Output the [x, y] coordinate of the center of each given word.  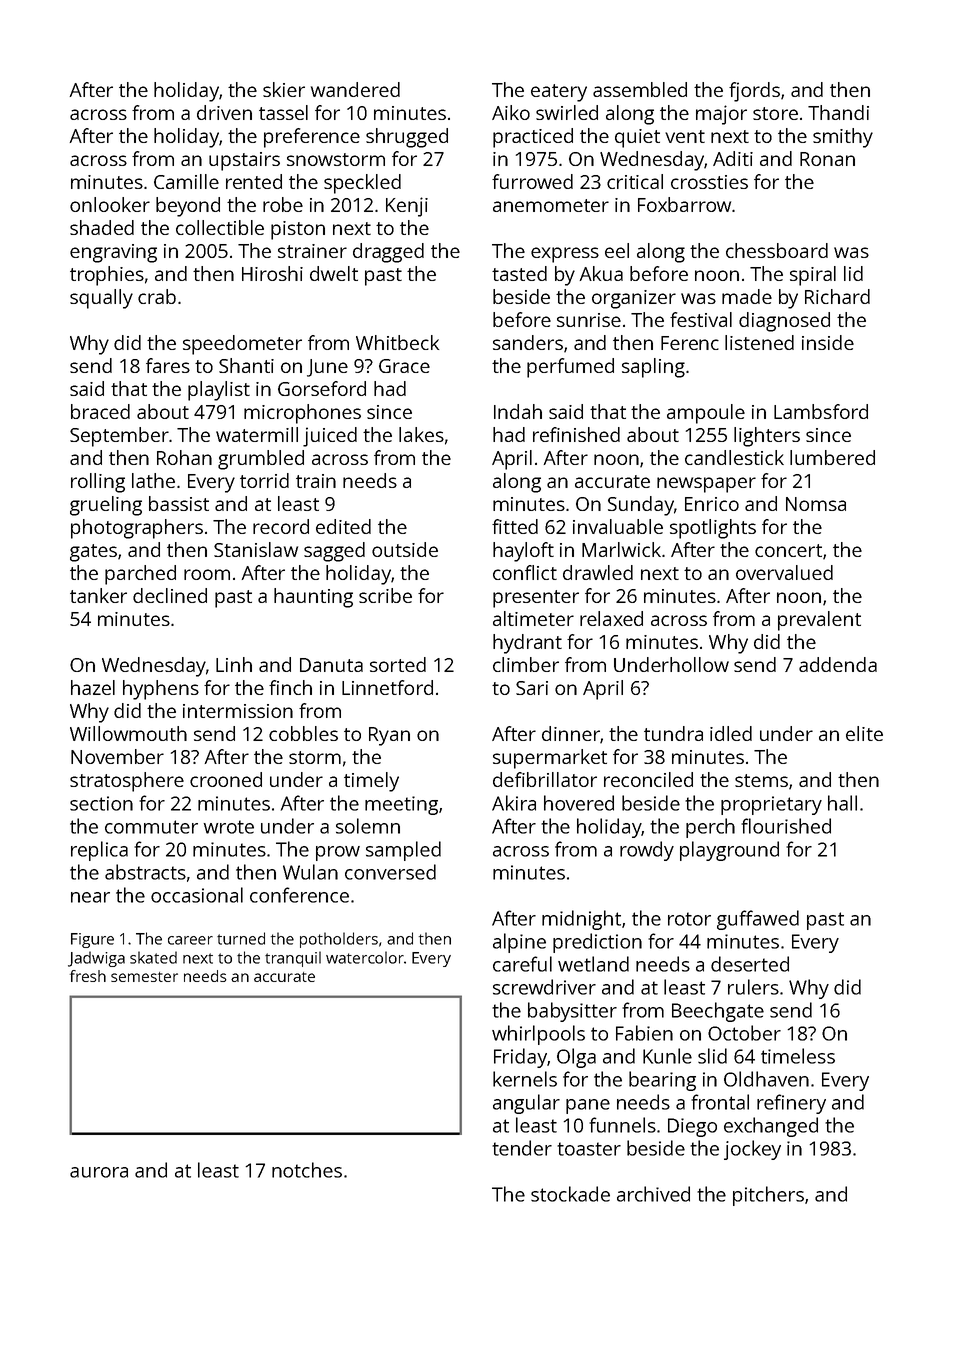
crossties [709, 182]
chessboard [777, 250]
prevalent [819, 621]
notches [307, 1170]
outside [405, 549]
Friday [520, 1058]
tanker [98, 595]
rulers [753, 987]
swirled [567, 112]
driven [224, 112]
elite [864, 733]
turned [241, 938]
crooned [226, 779]
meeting [401, 805]
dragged [388, 253]
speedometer [242, 345]
